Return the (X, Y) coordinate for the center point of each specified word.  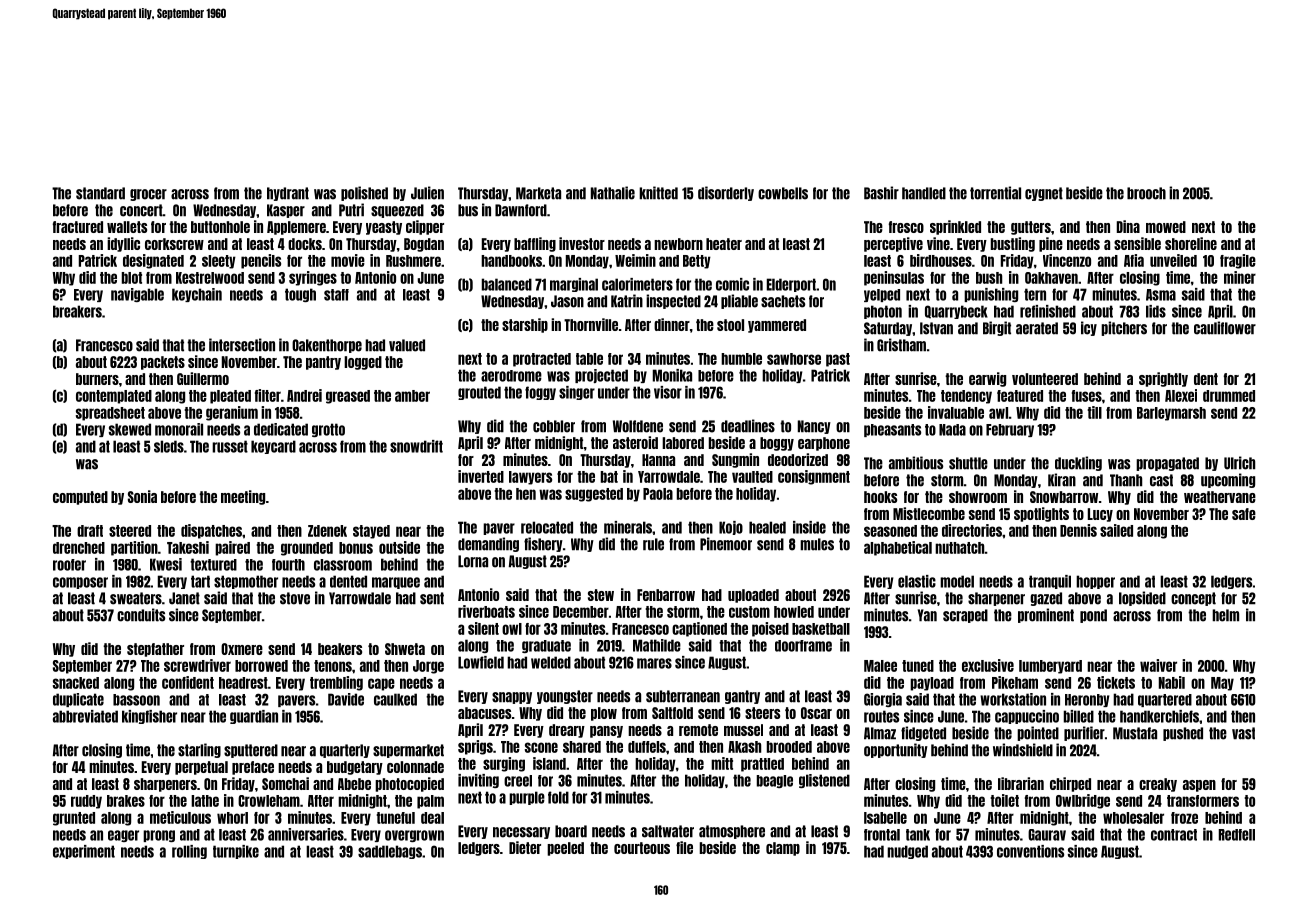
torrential (995, 193)
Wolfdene (638, 426)
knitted (658, 193)
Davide (346, 699)
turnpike (236, 852)
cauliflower (1225, 328)
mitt (722, 763)
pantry (323, 363)
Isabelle (885, 818)
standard (100, 193)
